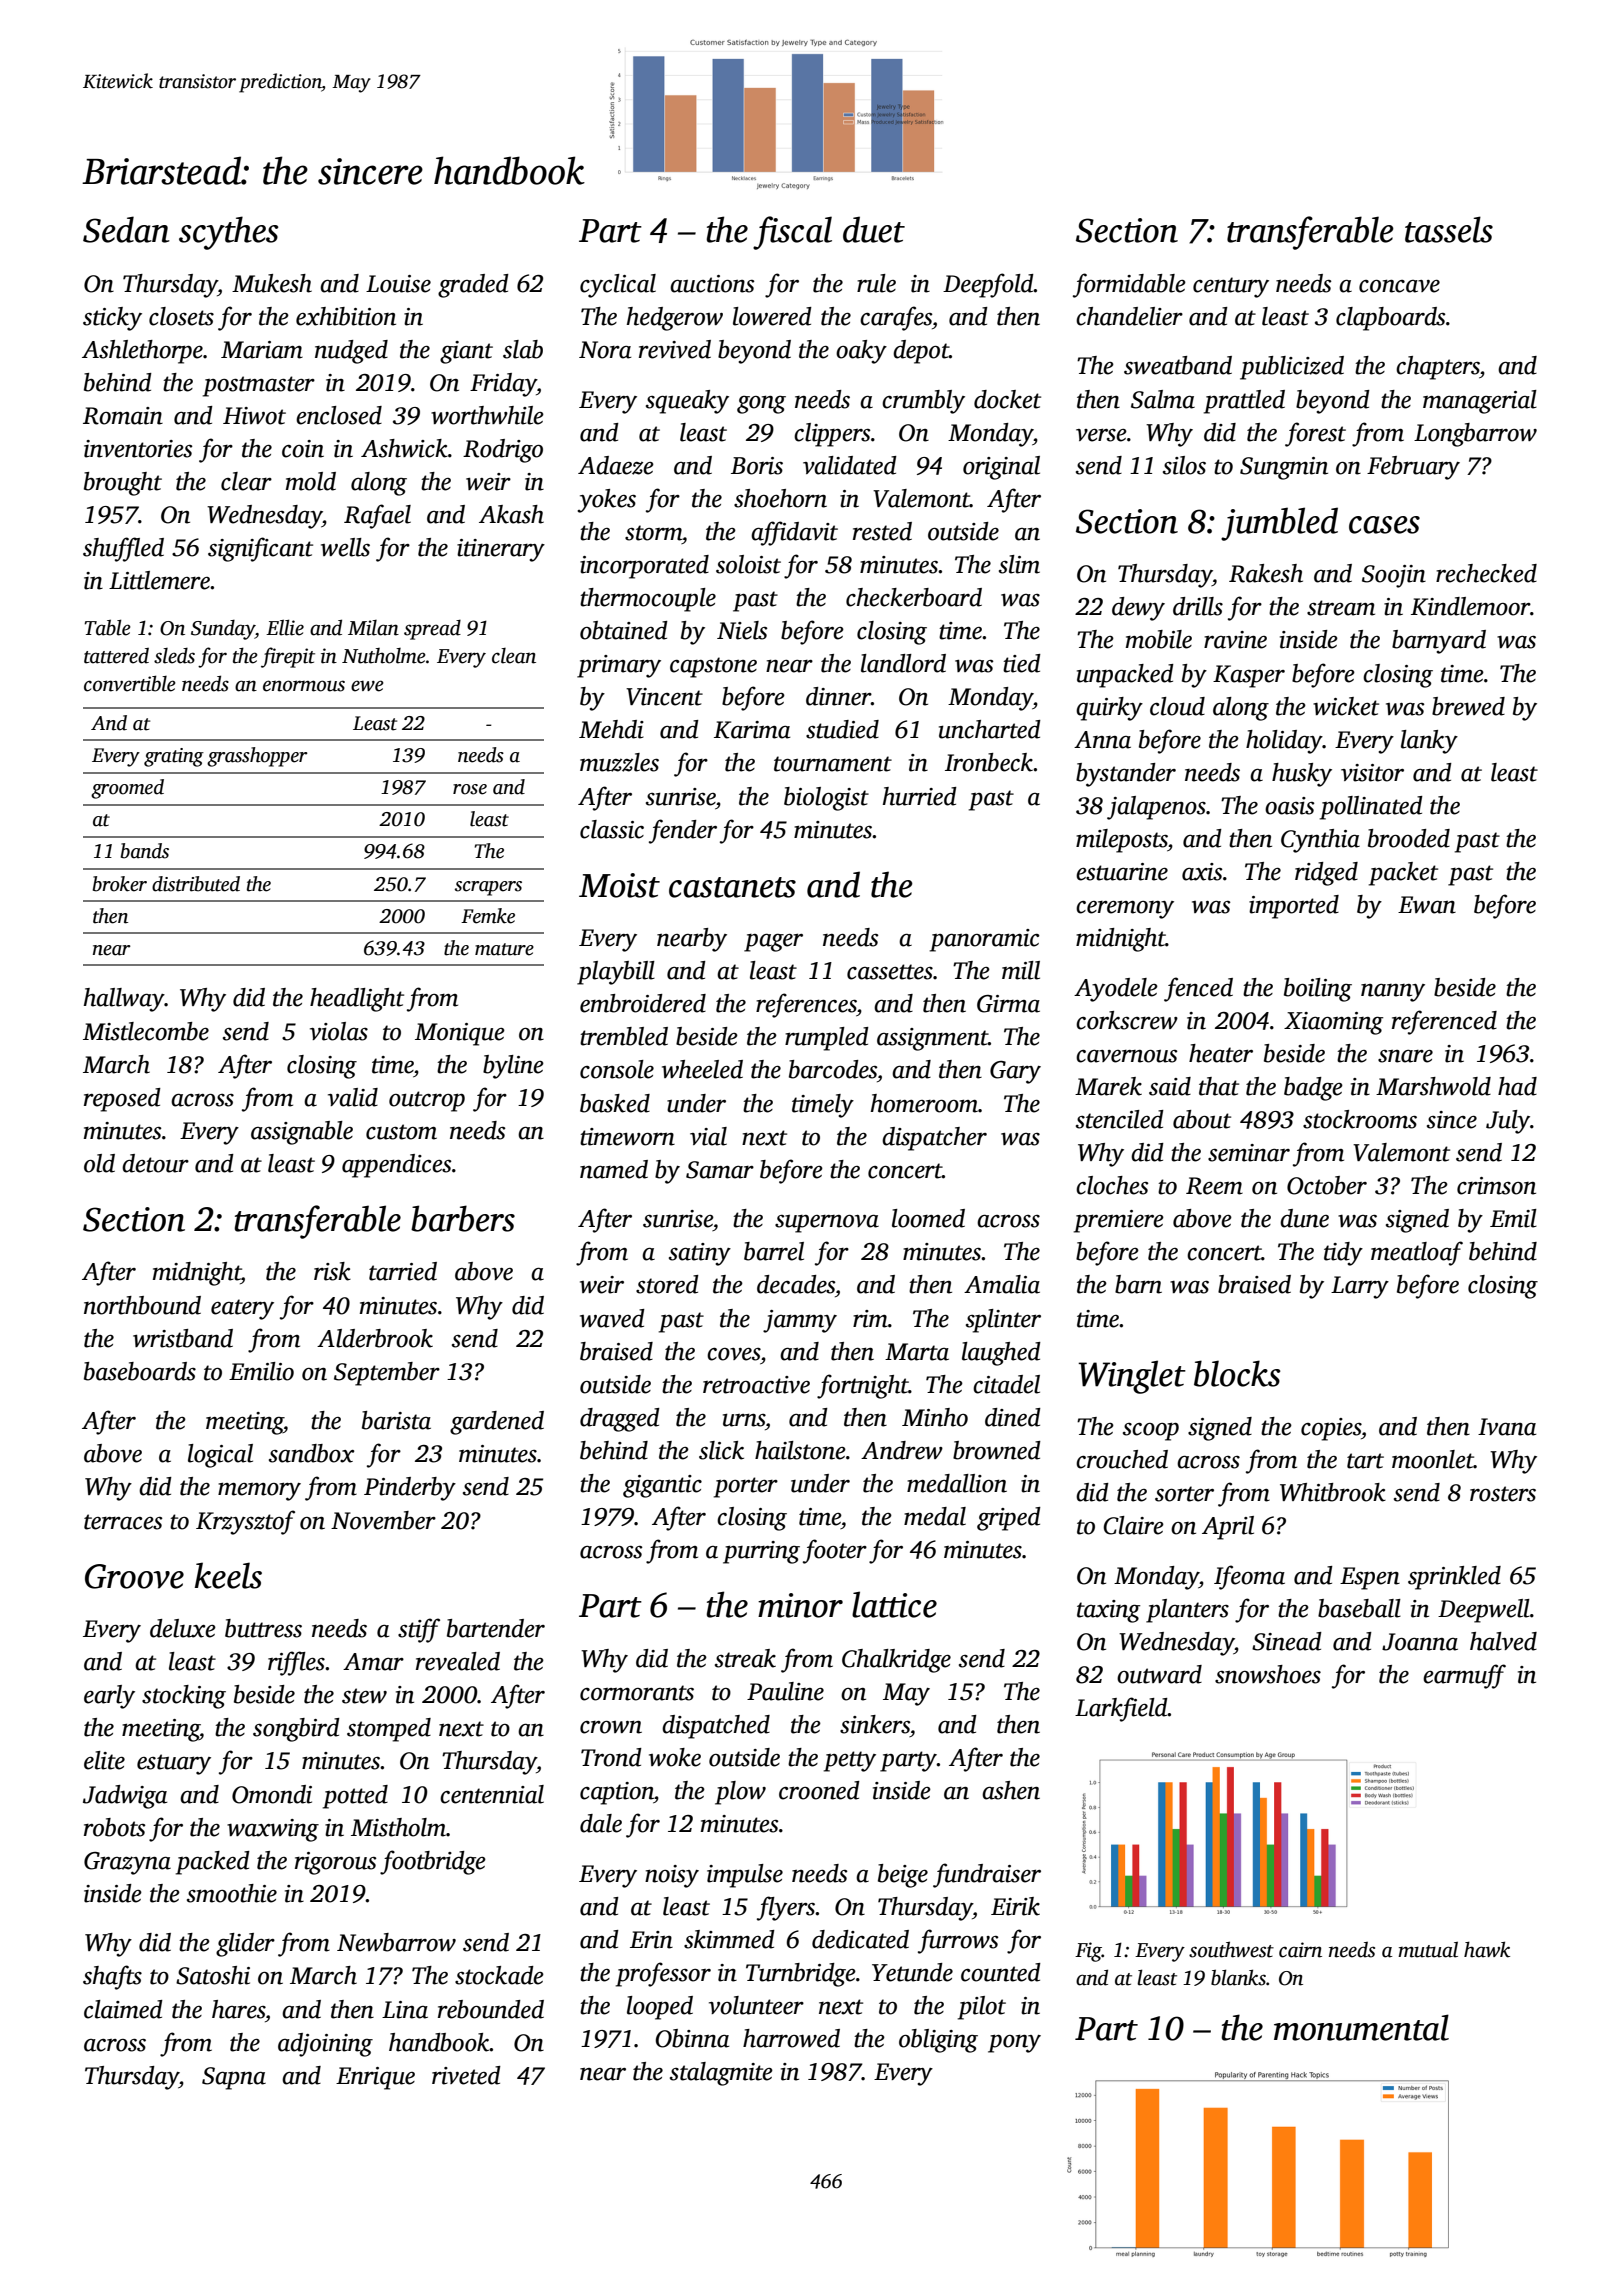  I want to click on pony, so click(1014, 2043).
